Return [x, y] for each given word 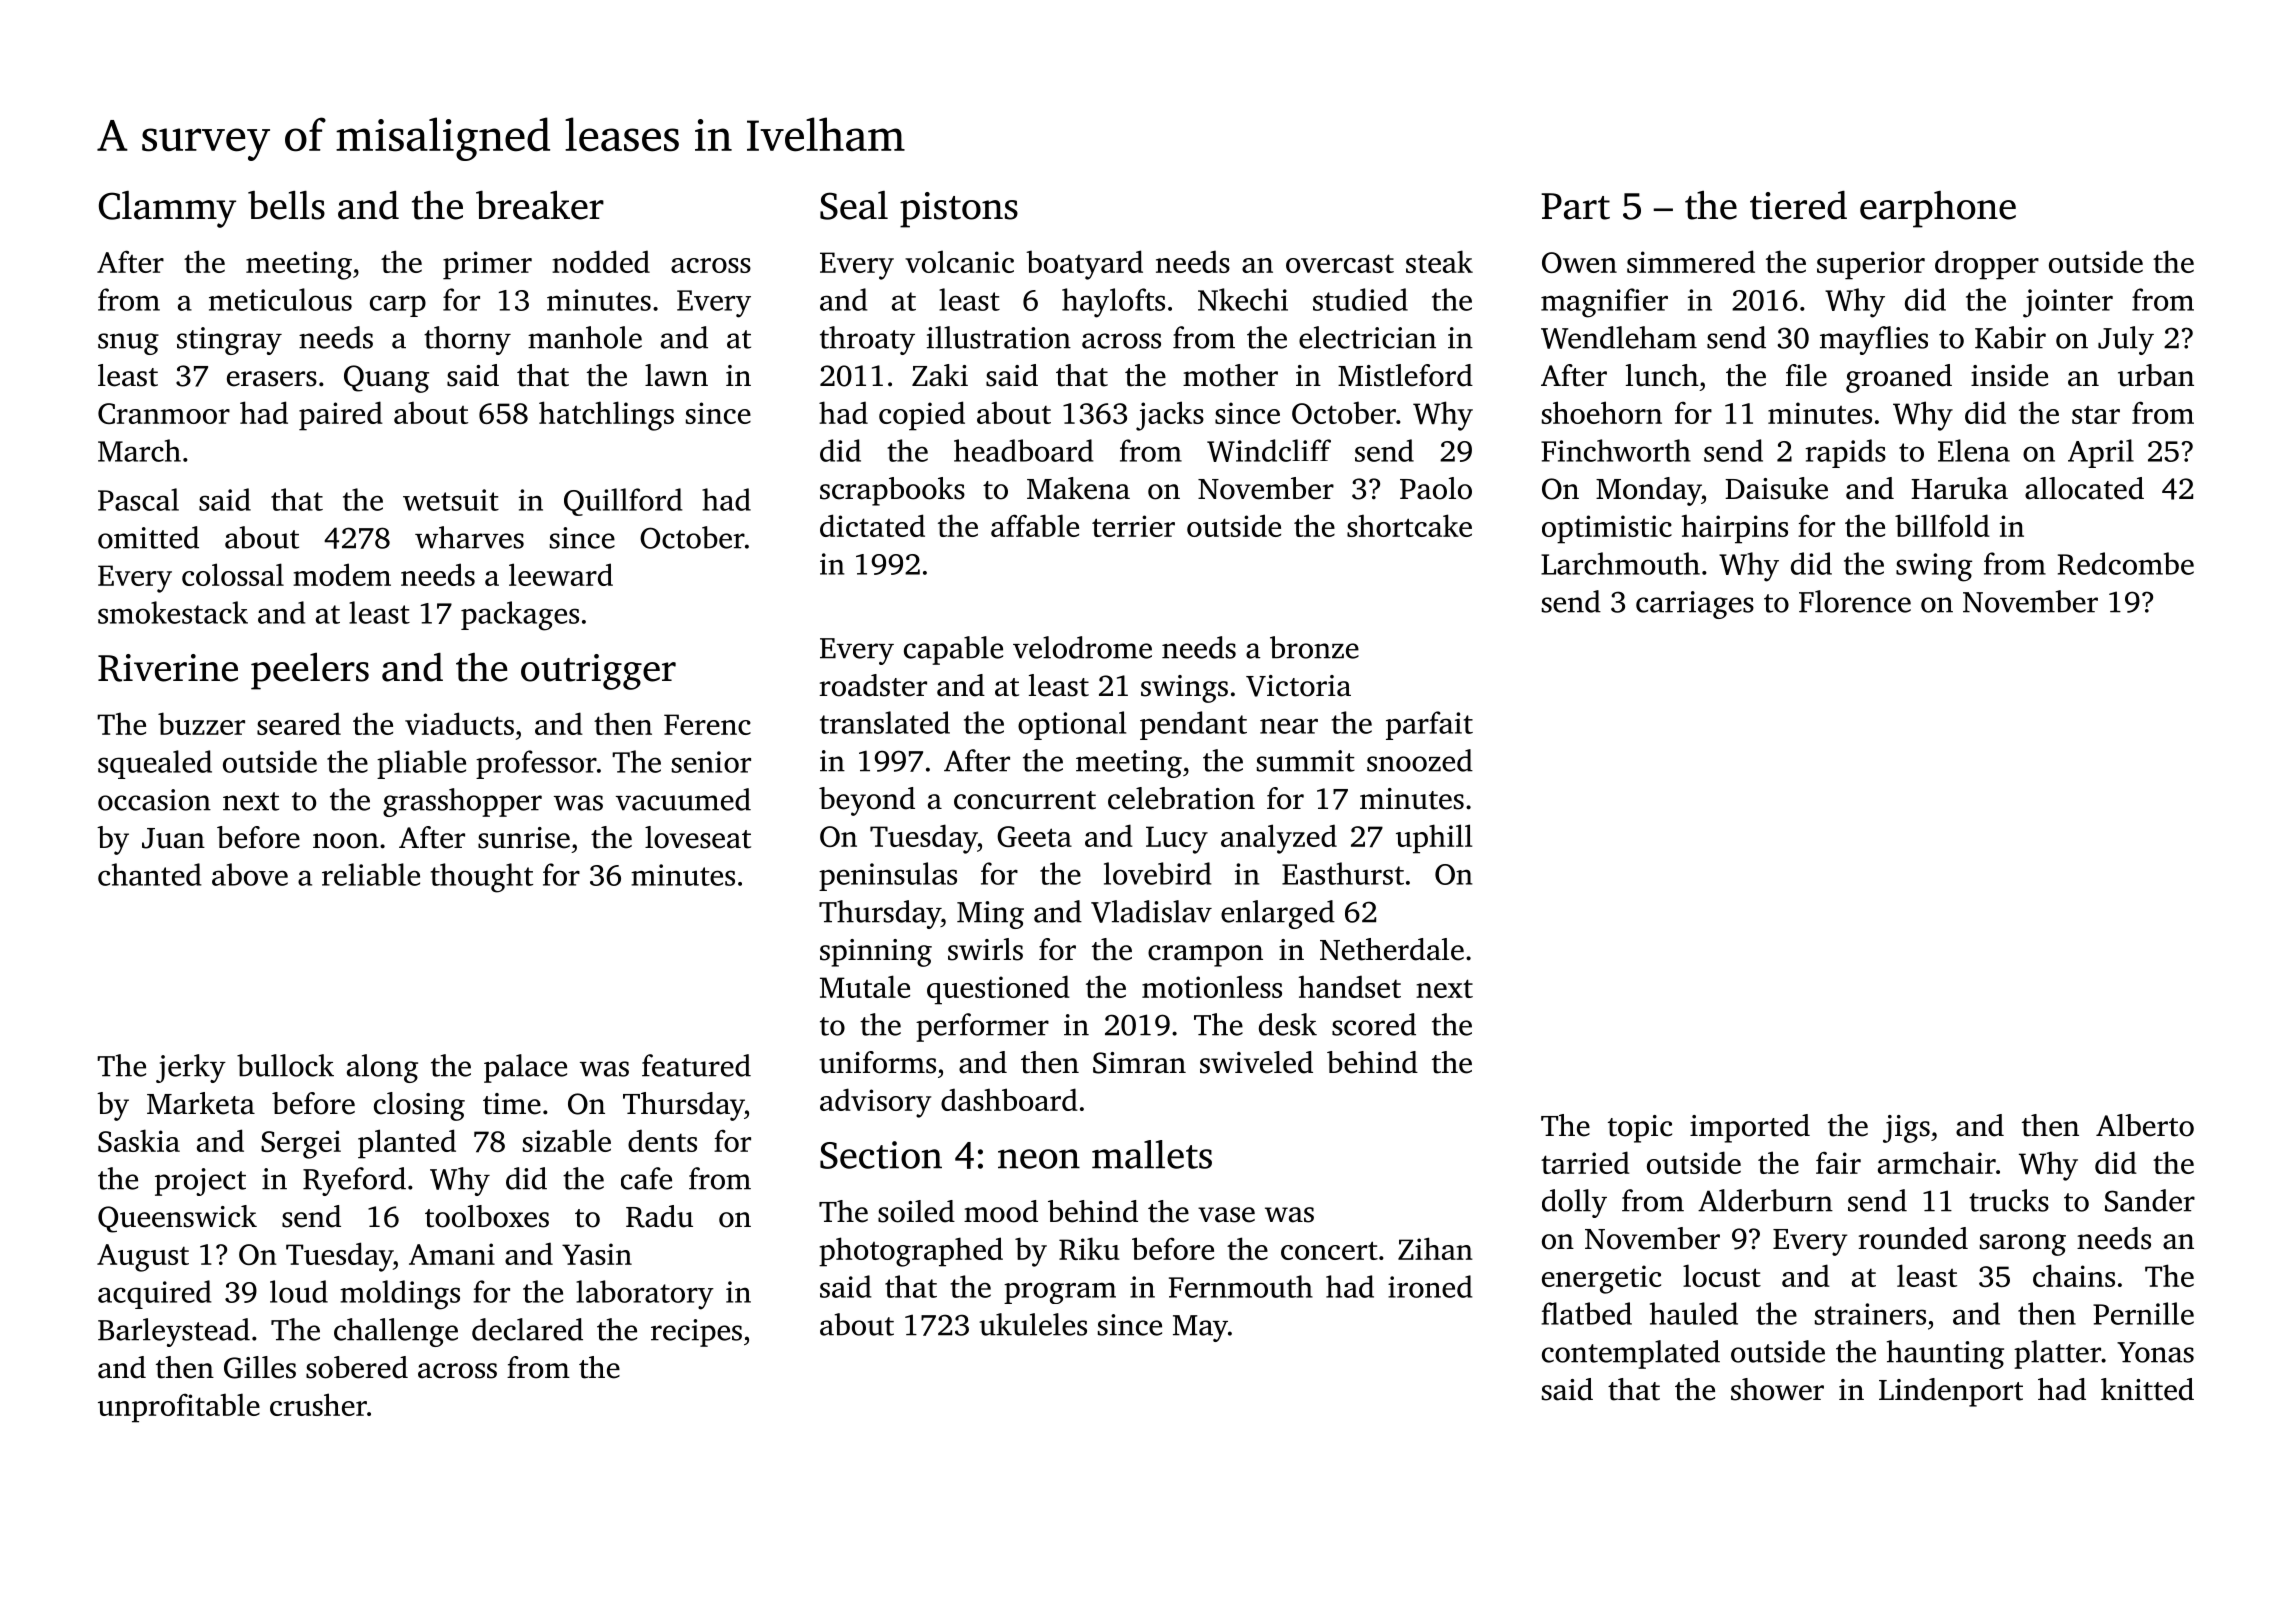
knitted [2147, 1389]
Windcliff [1269, 450]
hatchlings [606, 416]
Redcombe [2126, 563]
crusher [318, 1404]
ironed [1430, 1286]
